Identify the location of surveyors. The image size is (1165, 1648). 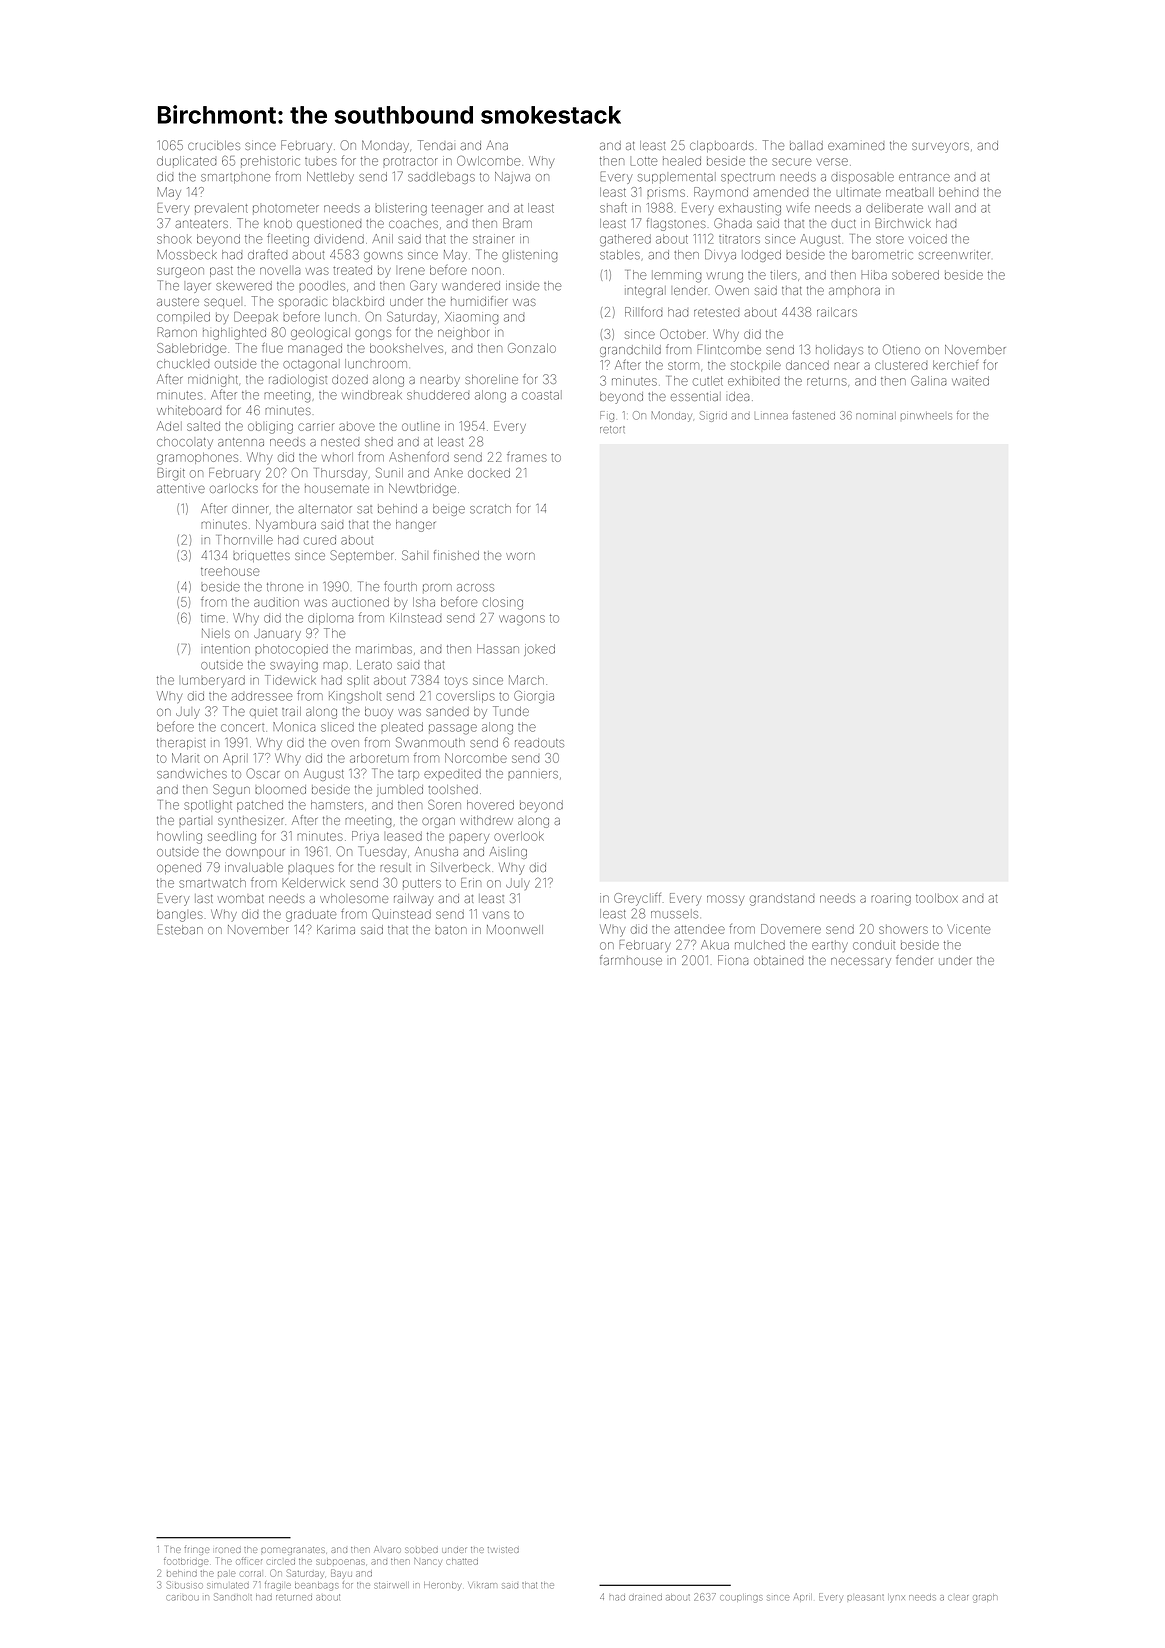
(940, 148).
